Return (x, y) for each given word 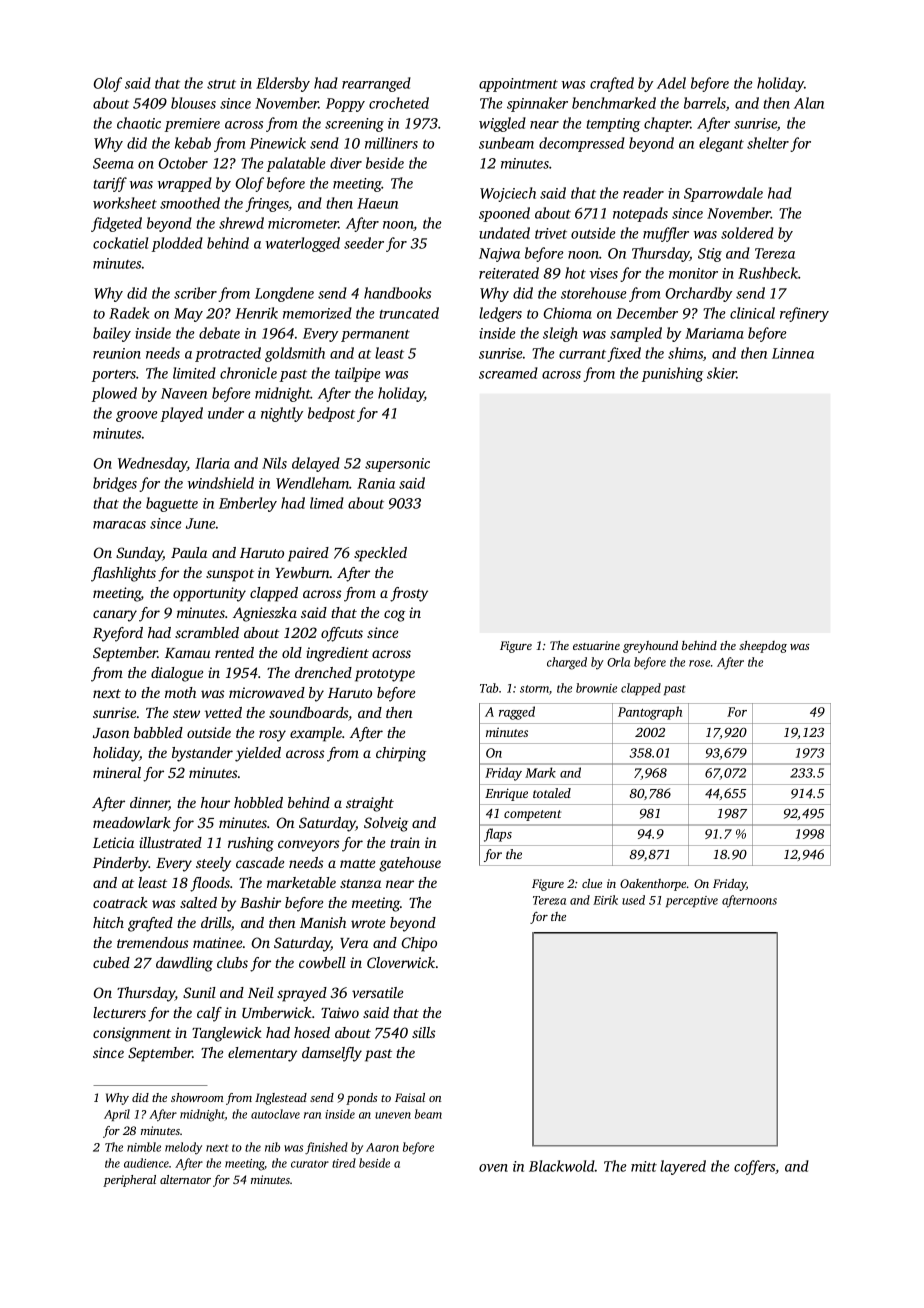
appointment (518, 85)
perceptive (692, 901)
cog (394, 616)
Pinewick (278, 143)
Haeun (377, 203)
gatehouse (410, 864)
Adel (671, 83)
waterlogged (303, 244)
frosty (409, 594)
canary (115, 616)
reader (643, 193)
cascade (260, 862)
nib (272, 1147)
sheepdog (763, 647)
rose (699, 663)
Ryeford (118, 634)
